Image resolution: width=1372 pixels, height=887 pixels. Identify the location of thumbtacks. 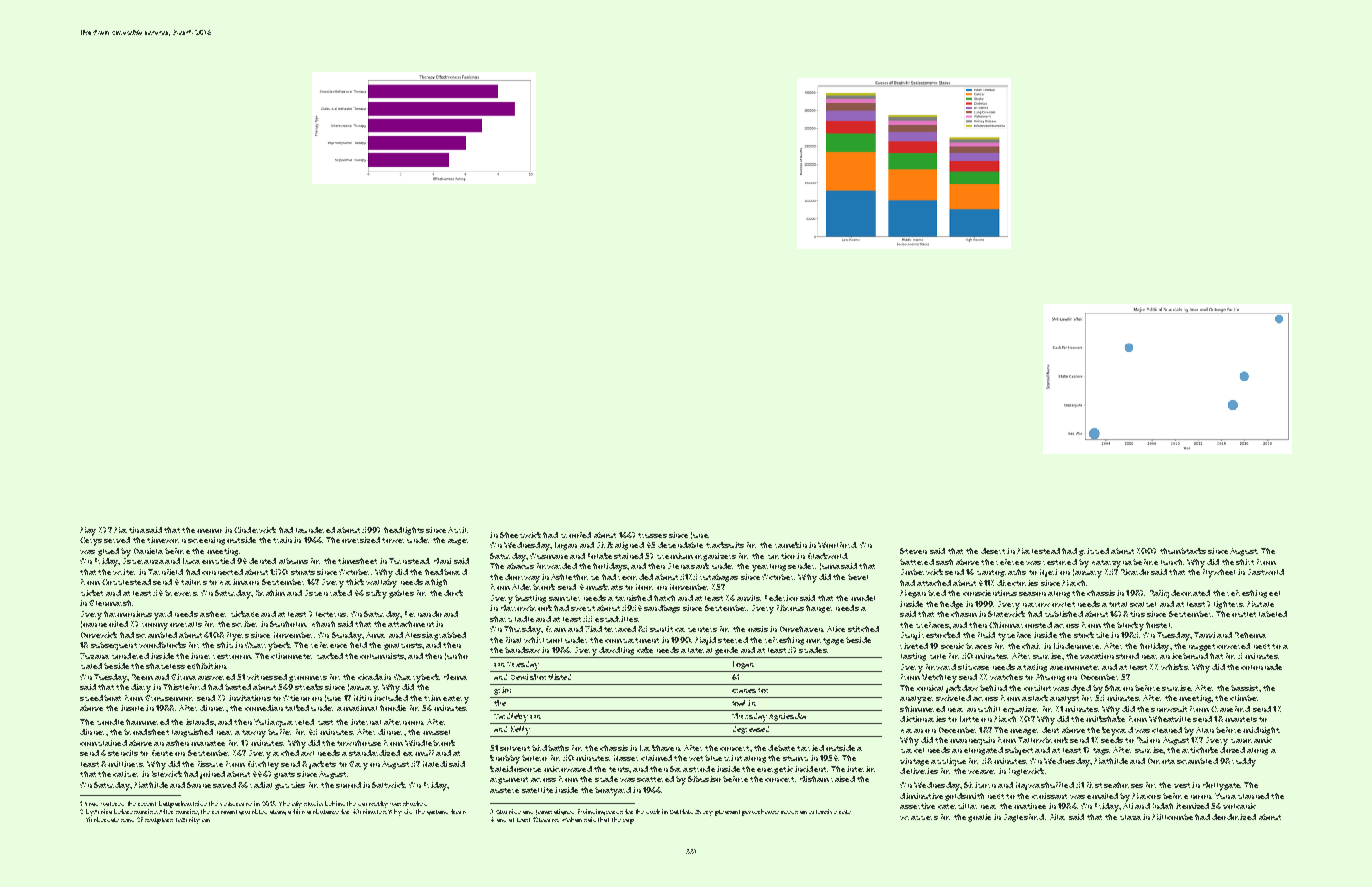
(1183, 551).
